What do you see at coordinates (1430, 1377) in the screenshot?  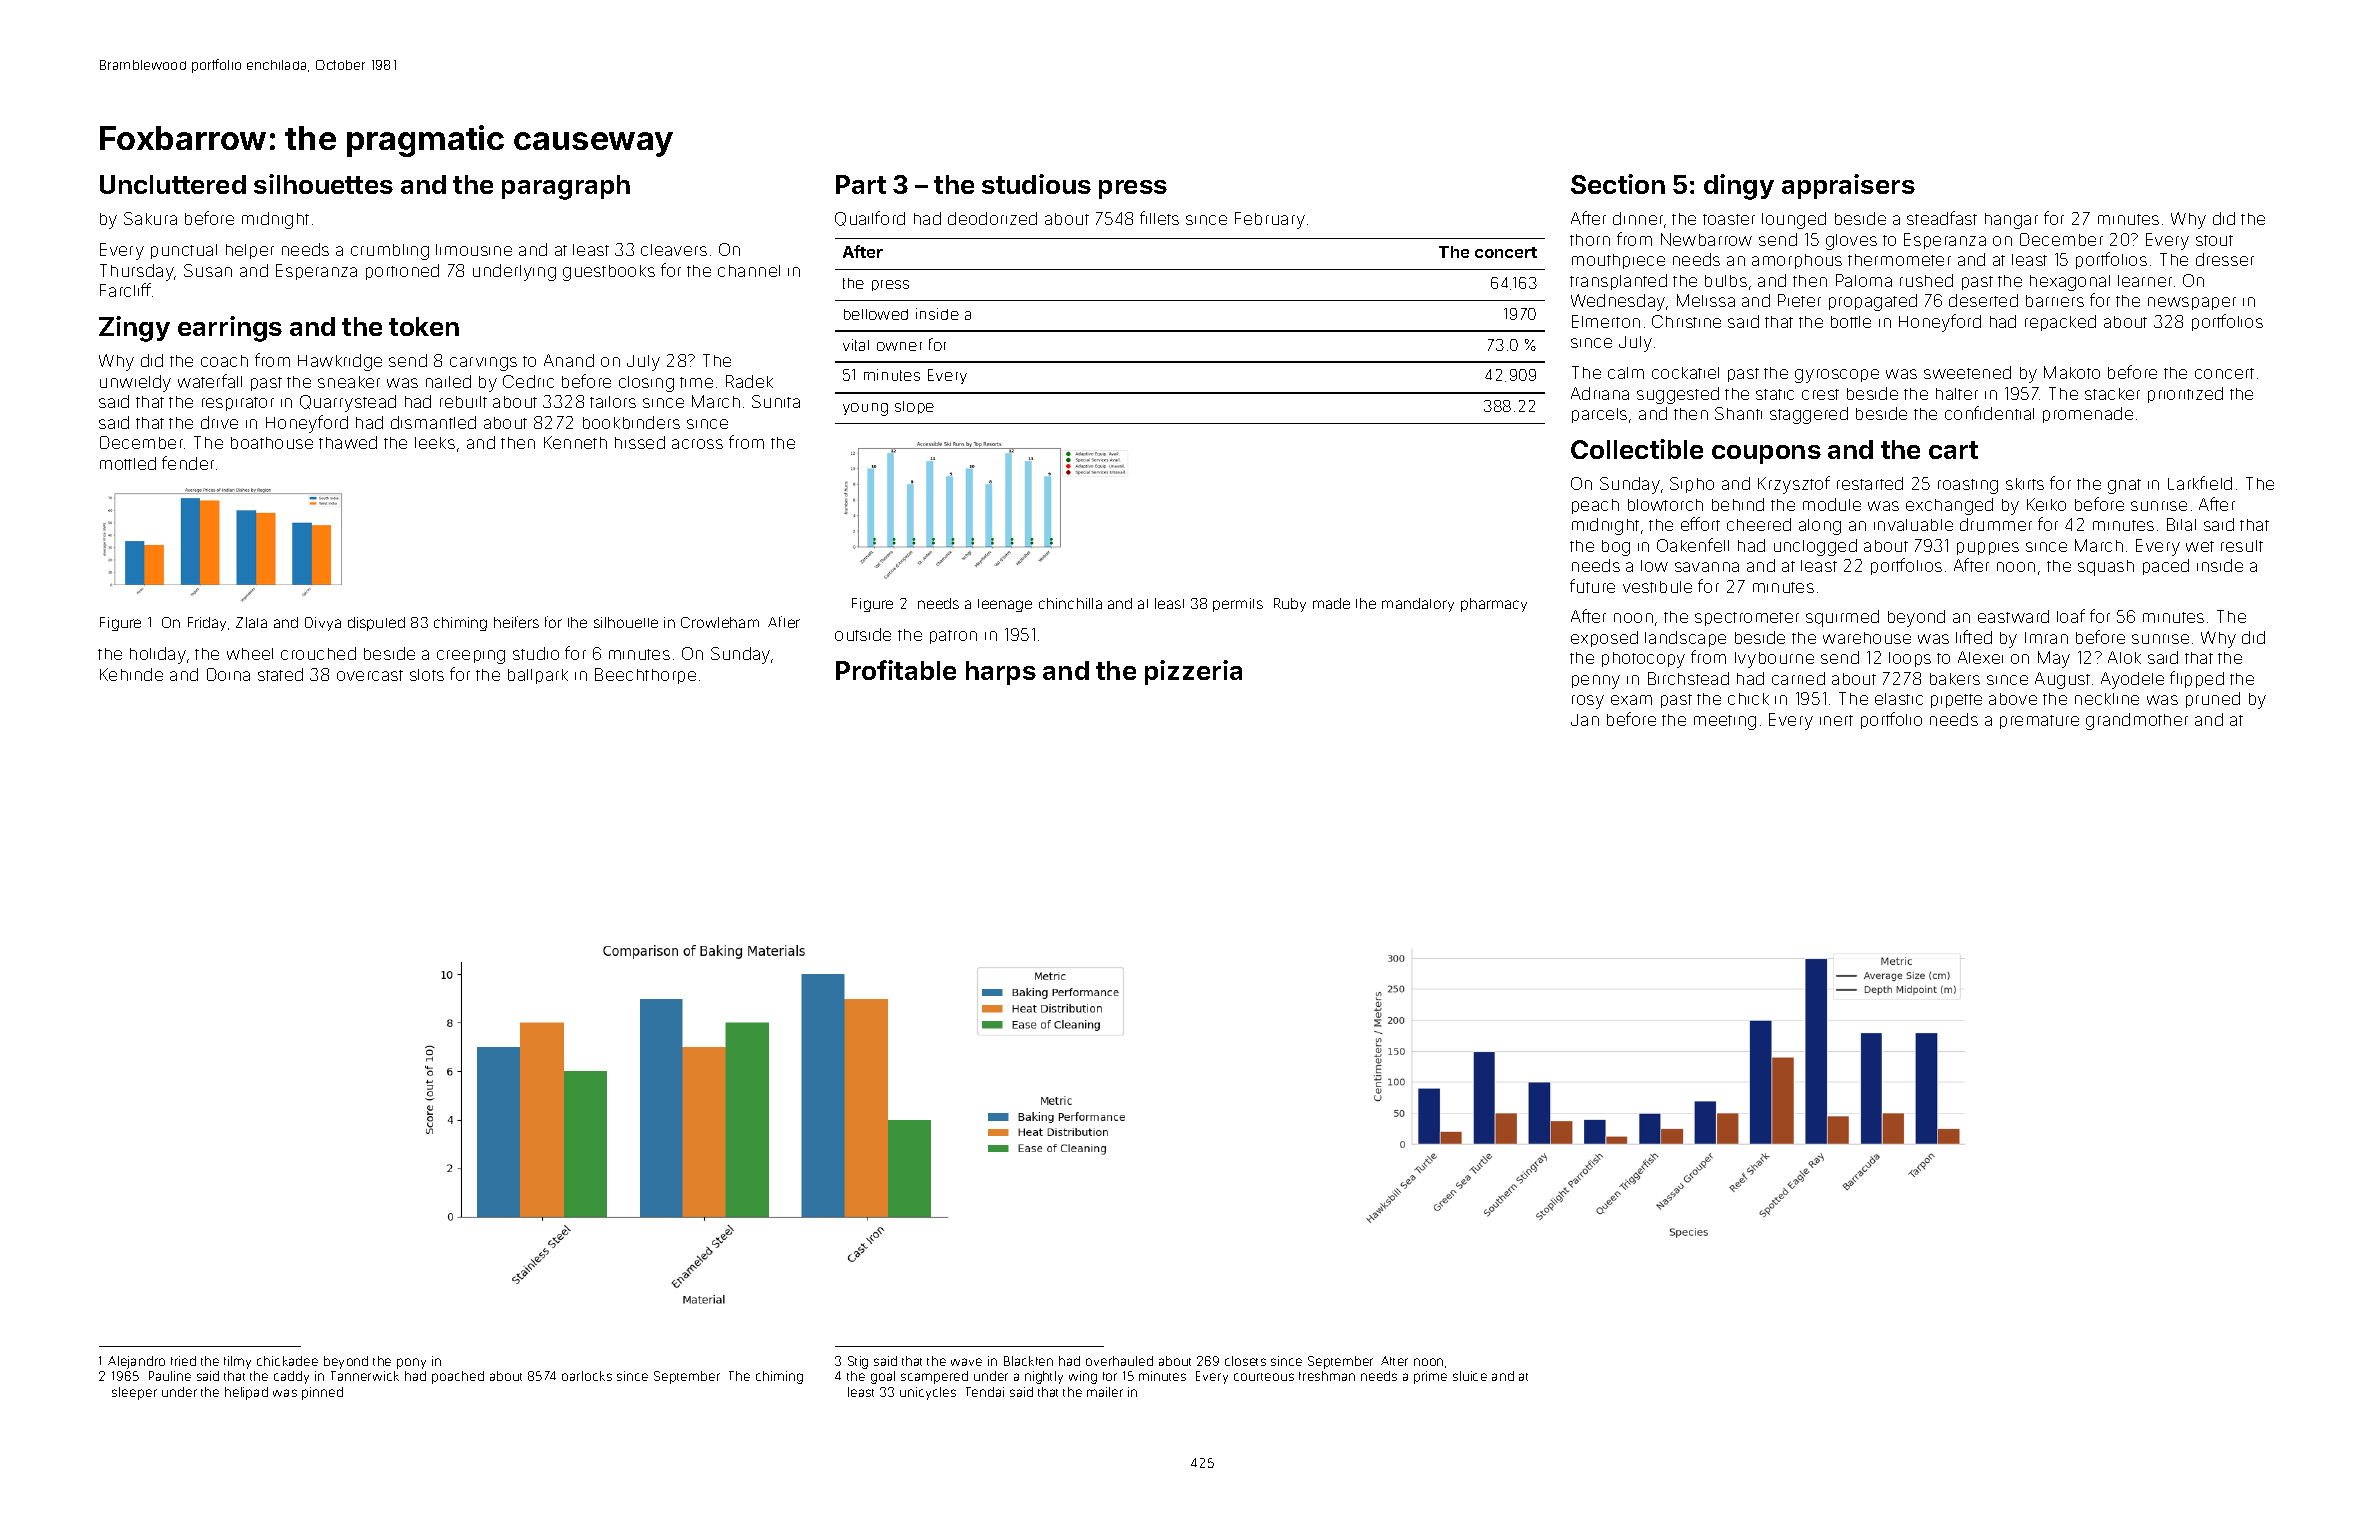 I see `prime` at bounding box center [1430, 1377].
